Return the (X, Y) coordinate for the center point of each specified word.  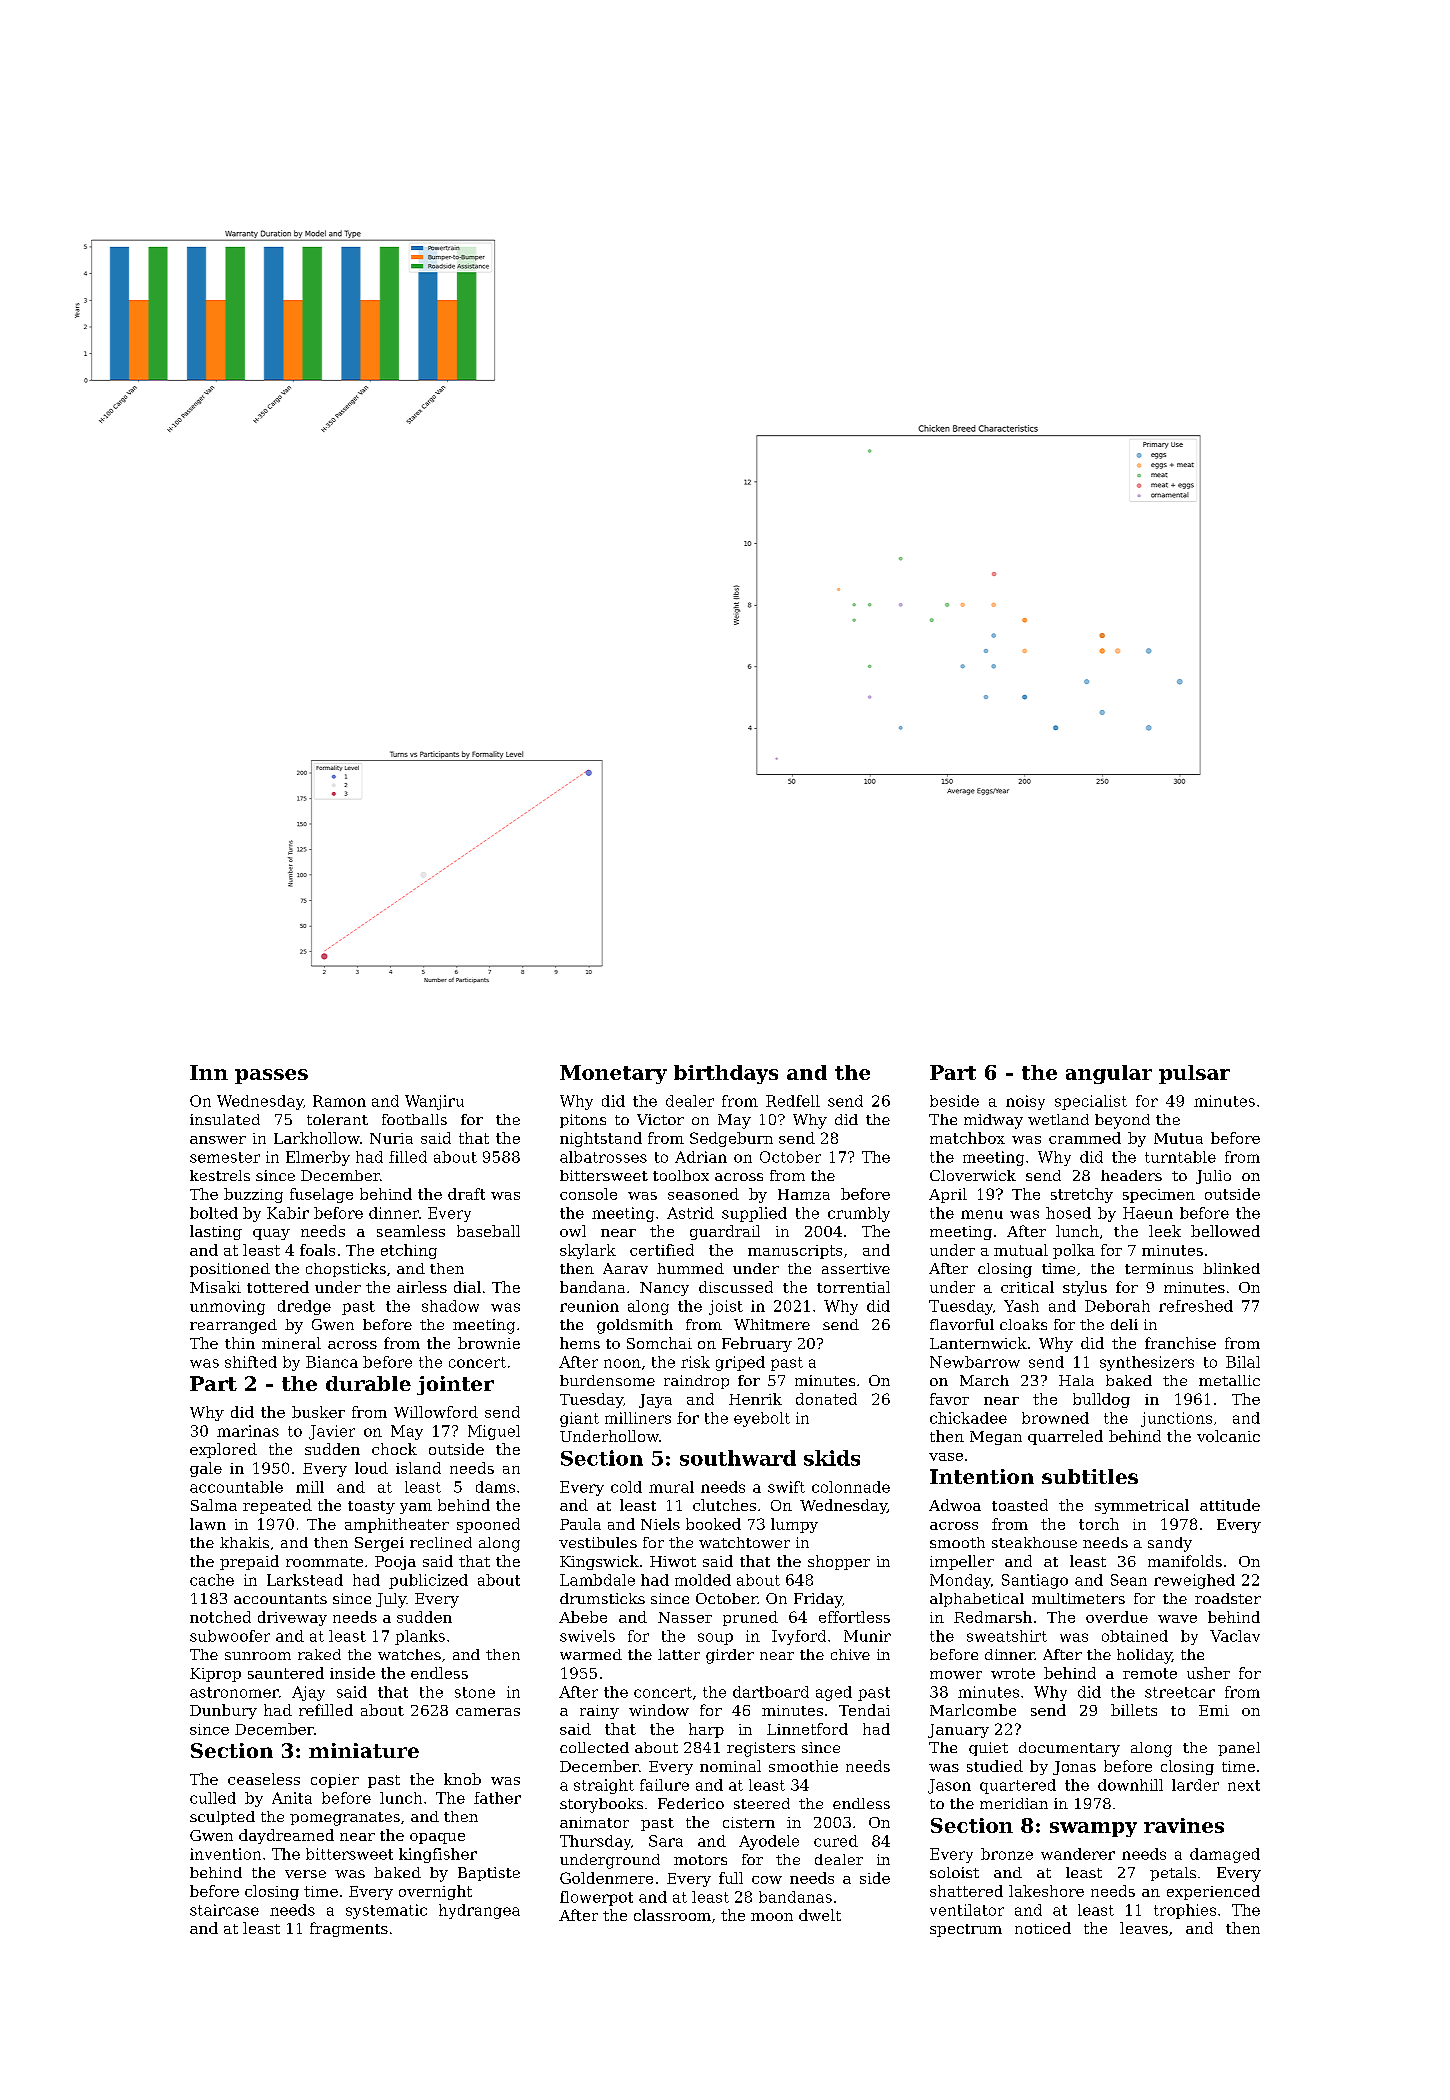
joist (726, 1307)
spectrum (966, 1930)
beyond (1122, 1121)
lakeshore (1046, 1891)
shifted (251, 1362)
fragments (349, 1929)
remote (1150, 1673)
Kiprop (215, 1675)
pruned (750, 1618)
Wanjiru (434, 1102)
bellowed (1225, 1231)
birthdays (726, 1074)
